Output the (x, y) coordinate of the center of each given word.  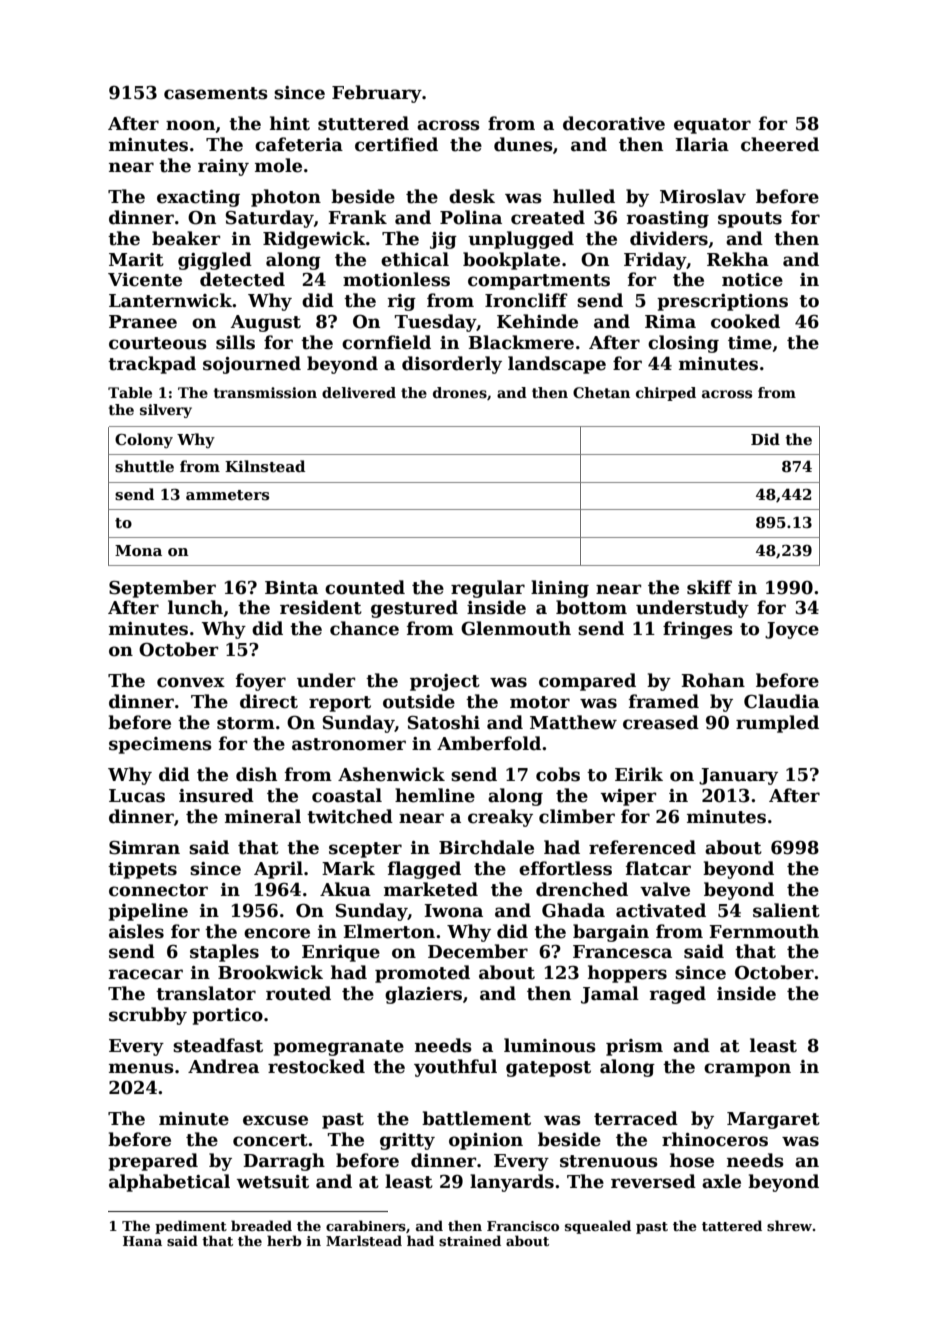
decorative (614, 123)
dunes (523, 144)
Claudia (781, 701)
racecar (145, 974)
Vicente (145, 280)
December (478, 951)
